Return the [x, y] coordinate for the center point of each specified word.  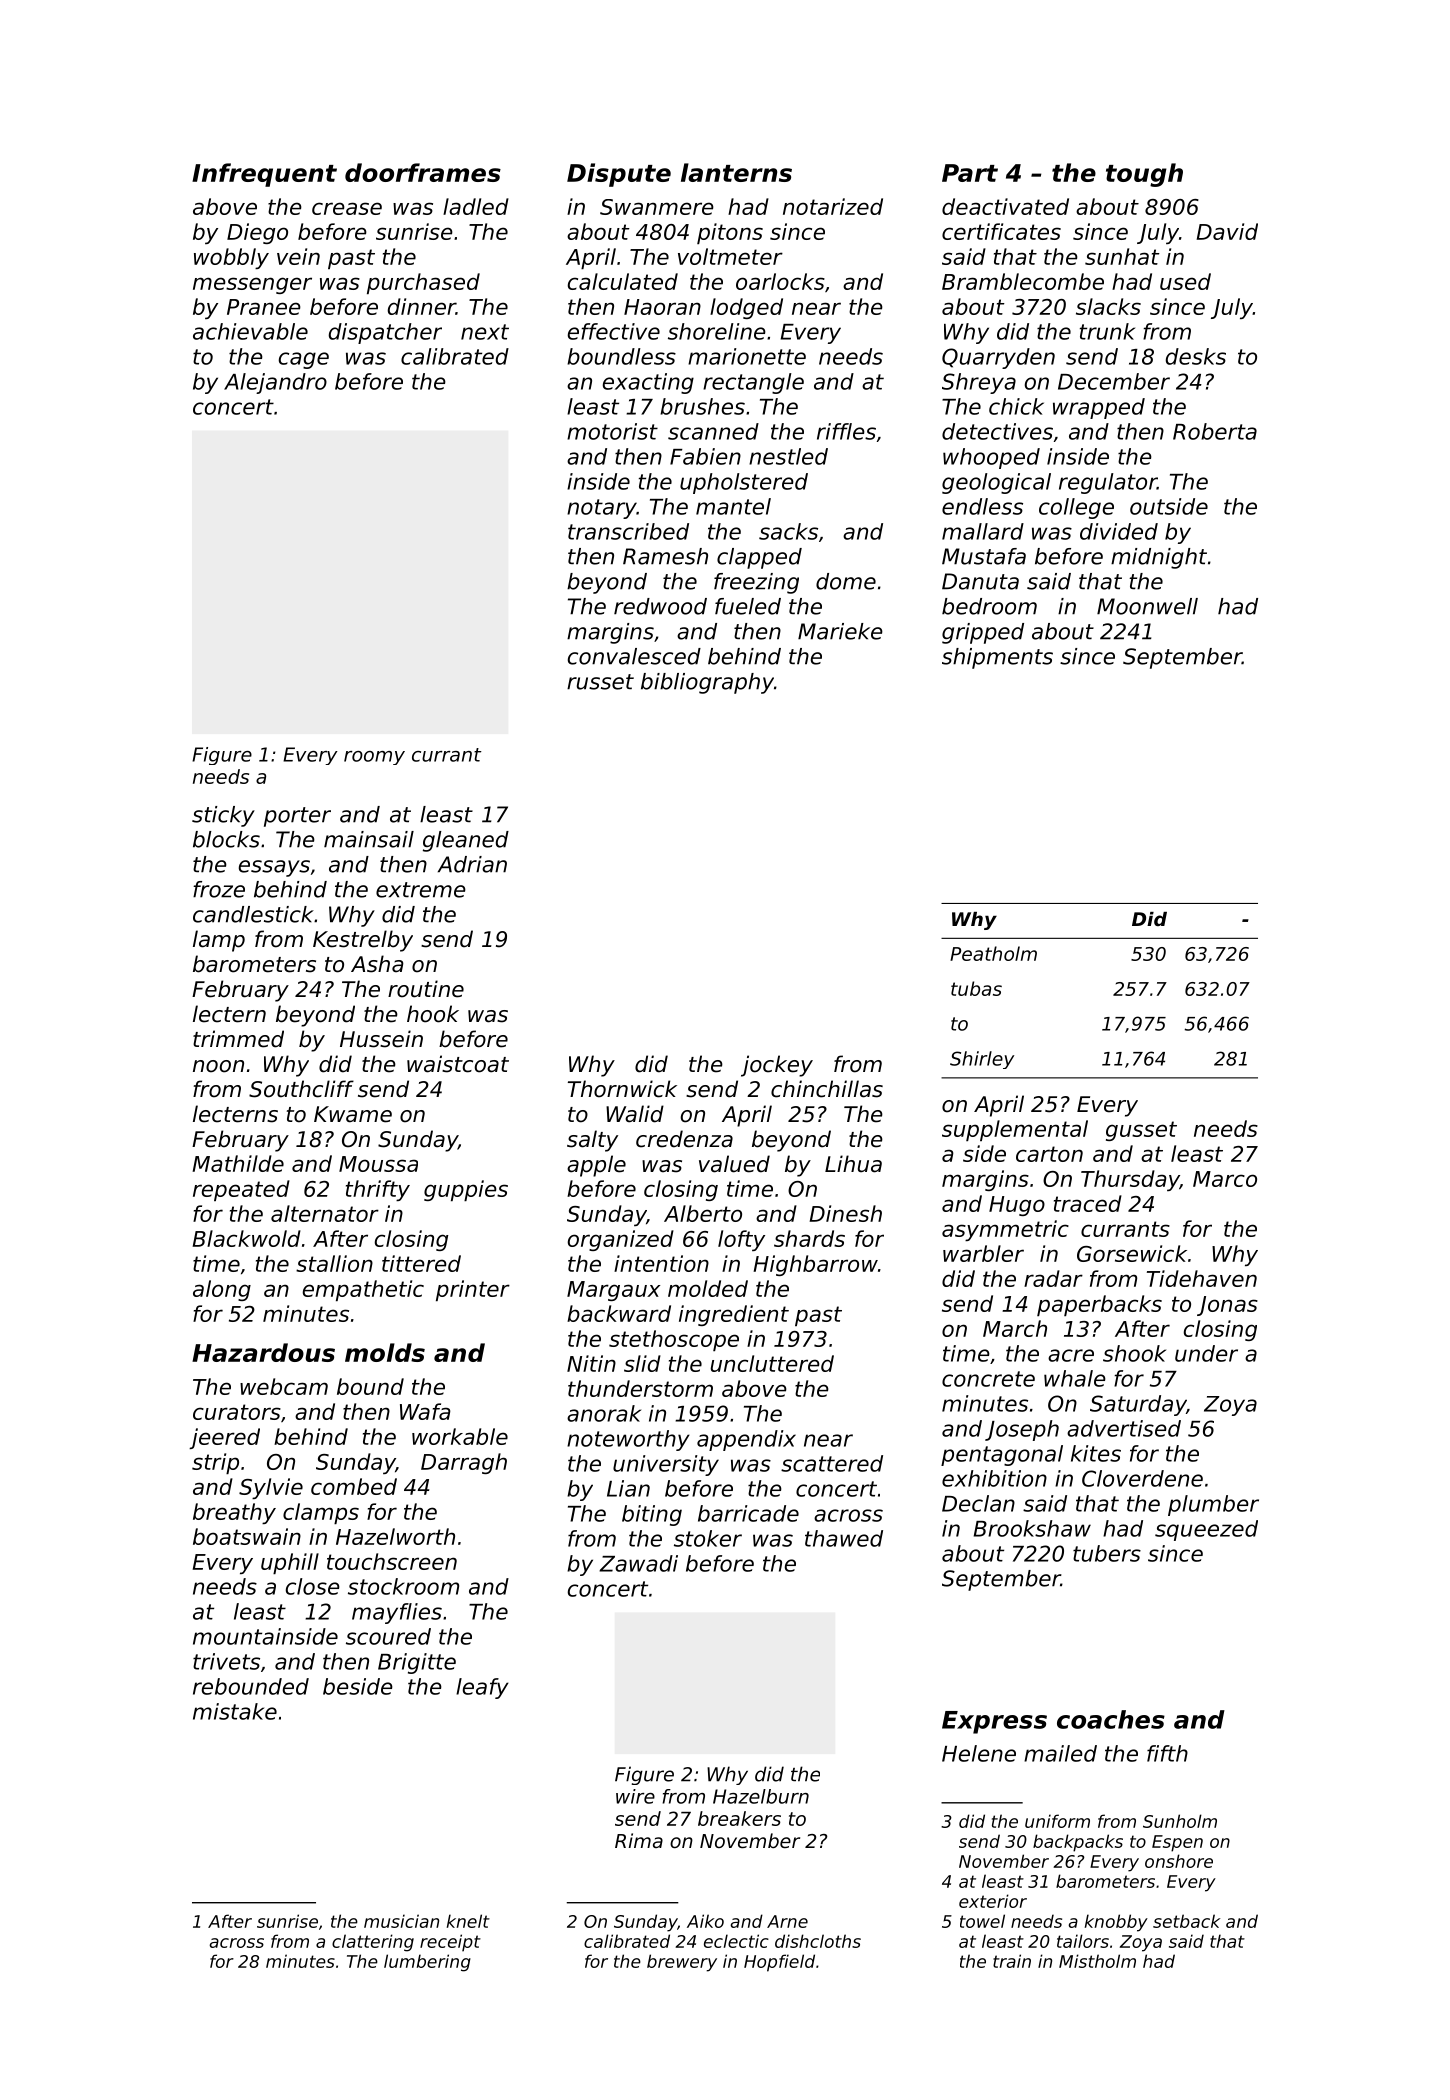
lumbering [427, 1963]
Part [970, 173]
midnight [1159, 558]
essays [274, 868]
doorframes [423, 172]
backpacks [1078, 1843]
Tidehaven [1202, 1278]
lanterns [736, 172]
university [666, 1465]
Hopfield [779, 1963]
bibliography [707, 683]
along [222, 1290]
